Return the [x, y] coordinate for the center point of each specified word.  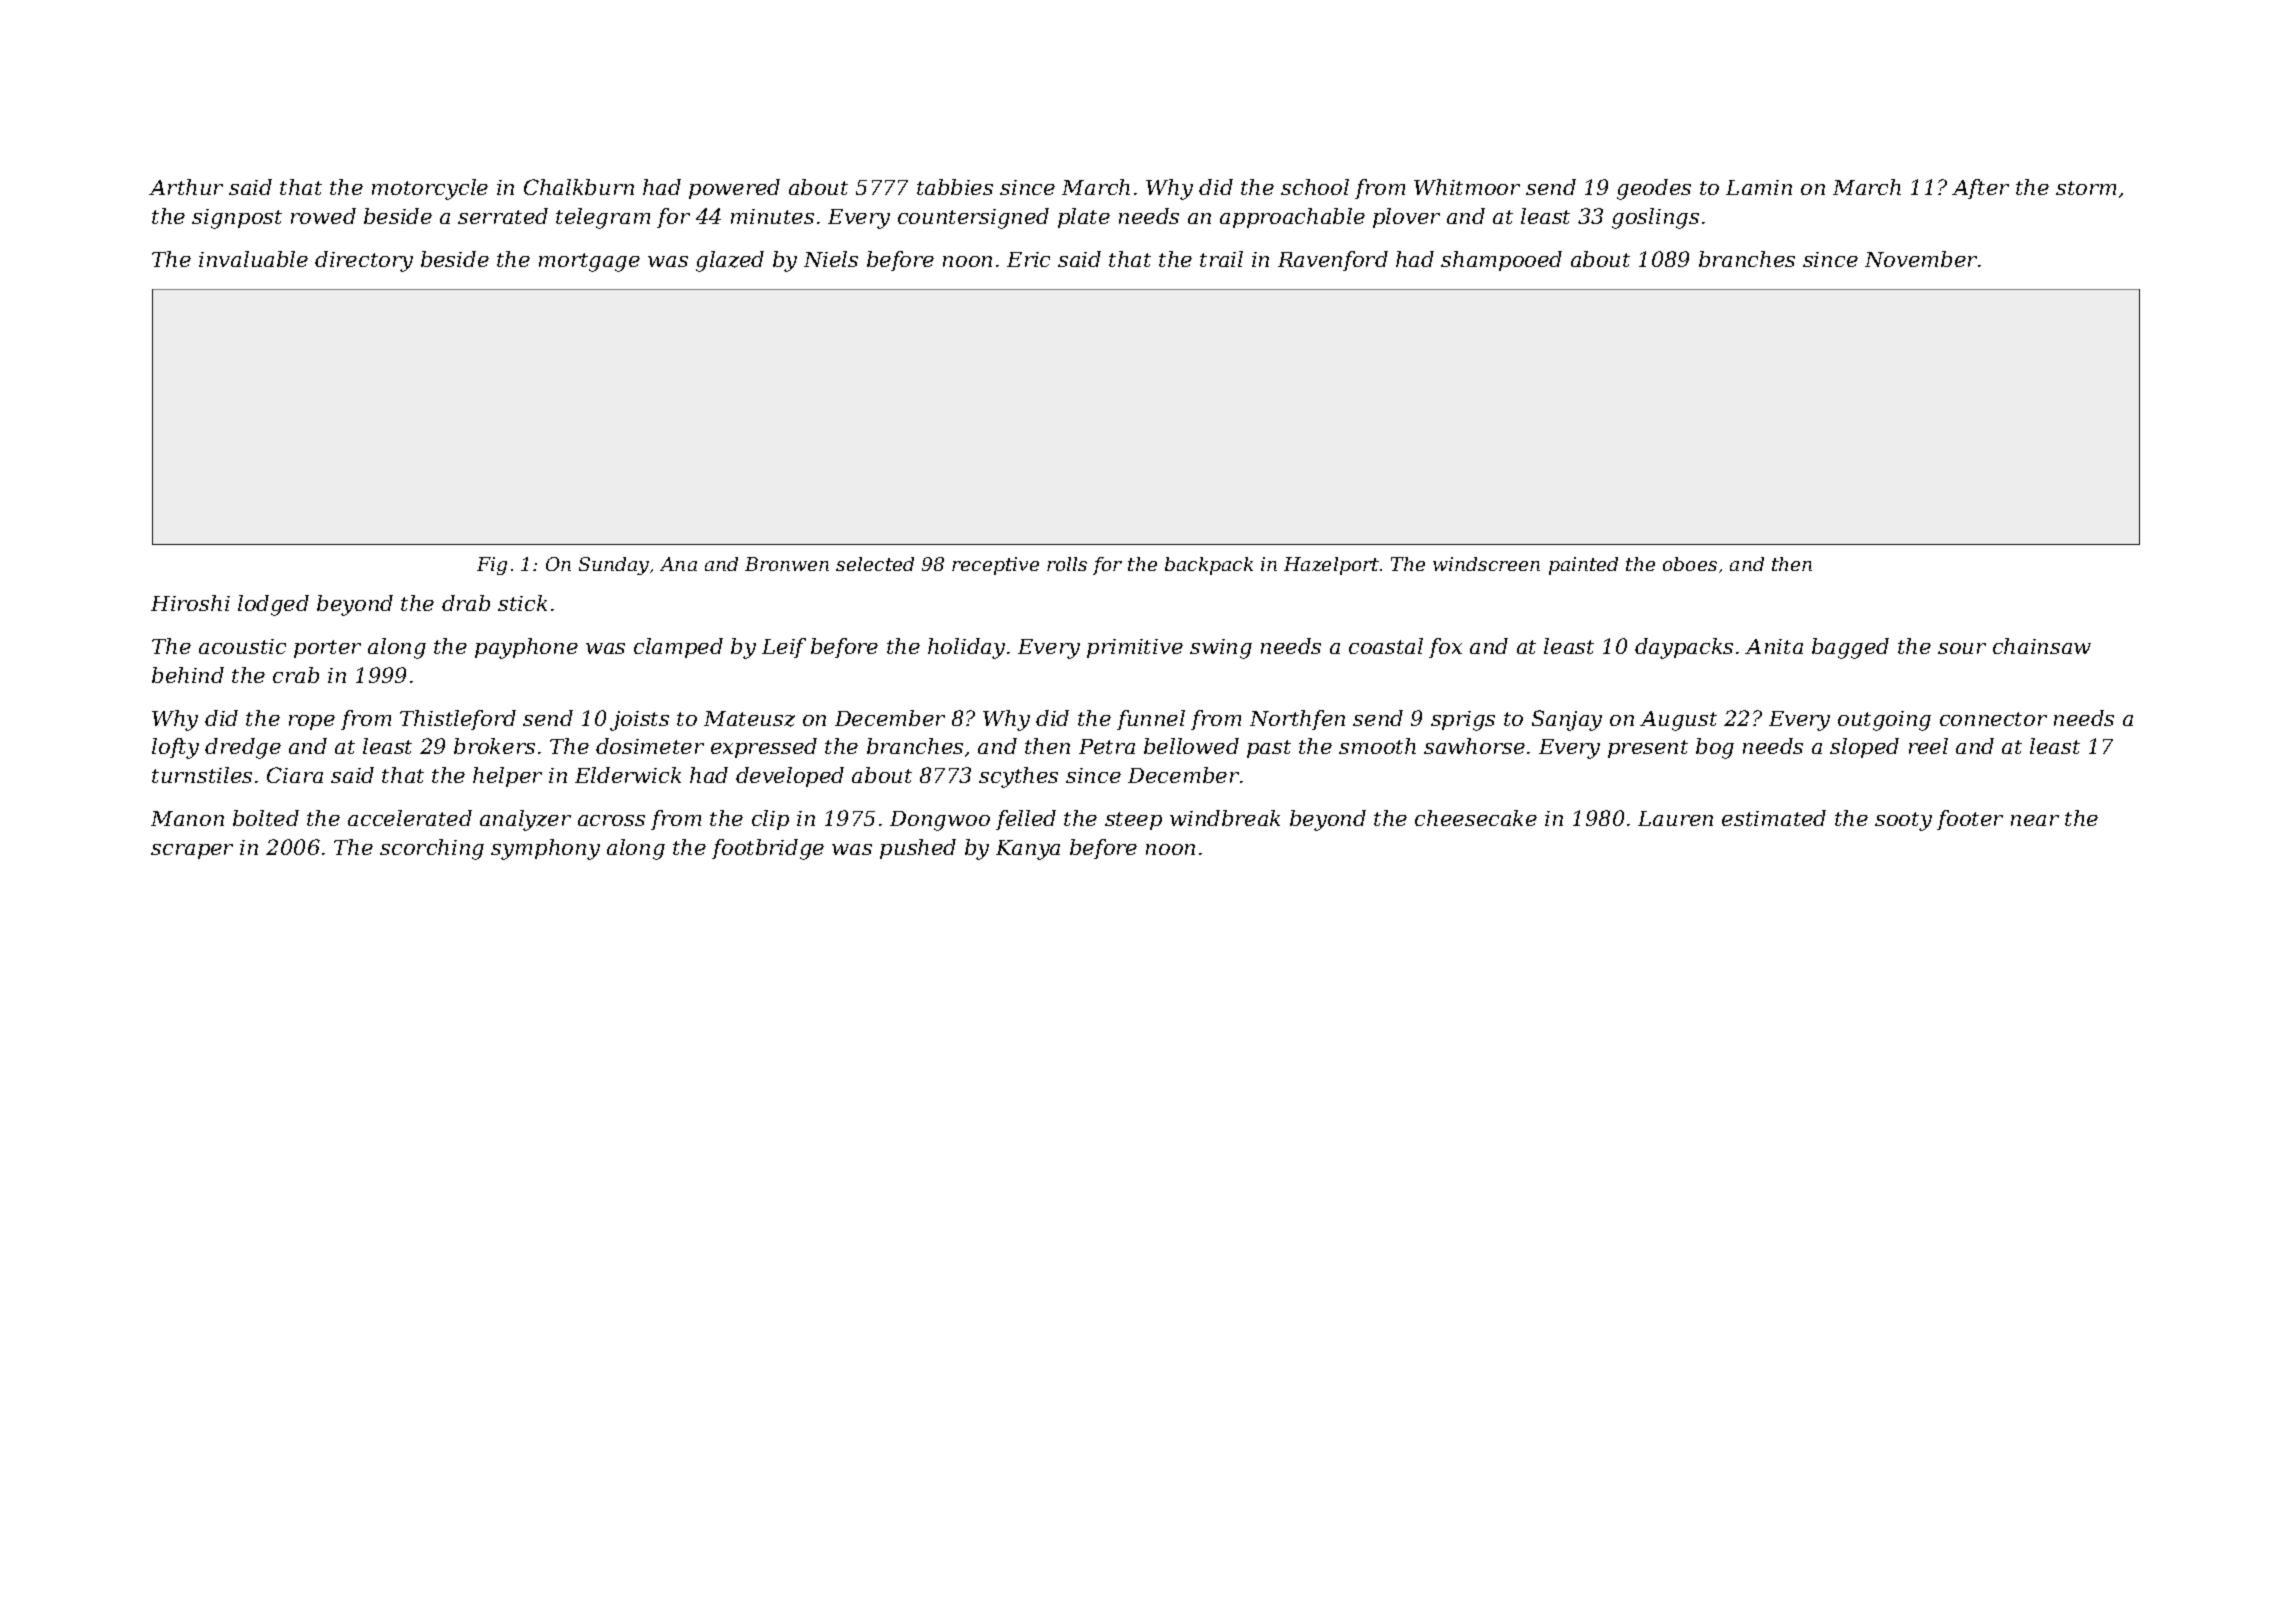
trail [1221, 259]
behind [188, 675]
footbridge [768, 849]
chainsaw [2042, 646]
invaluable [253, 259]
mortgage [589, 262]
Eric [1028, 259]
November [1921, 259]
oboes [1690, 564]
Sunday [614, 566]
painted [1583, 566]
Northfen [1297, 720]
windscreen [1486, 564]
